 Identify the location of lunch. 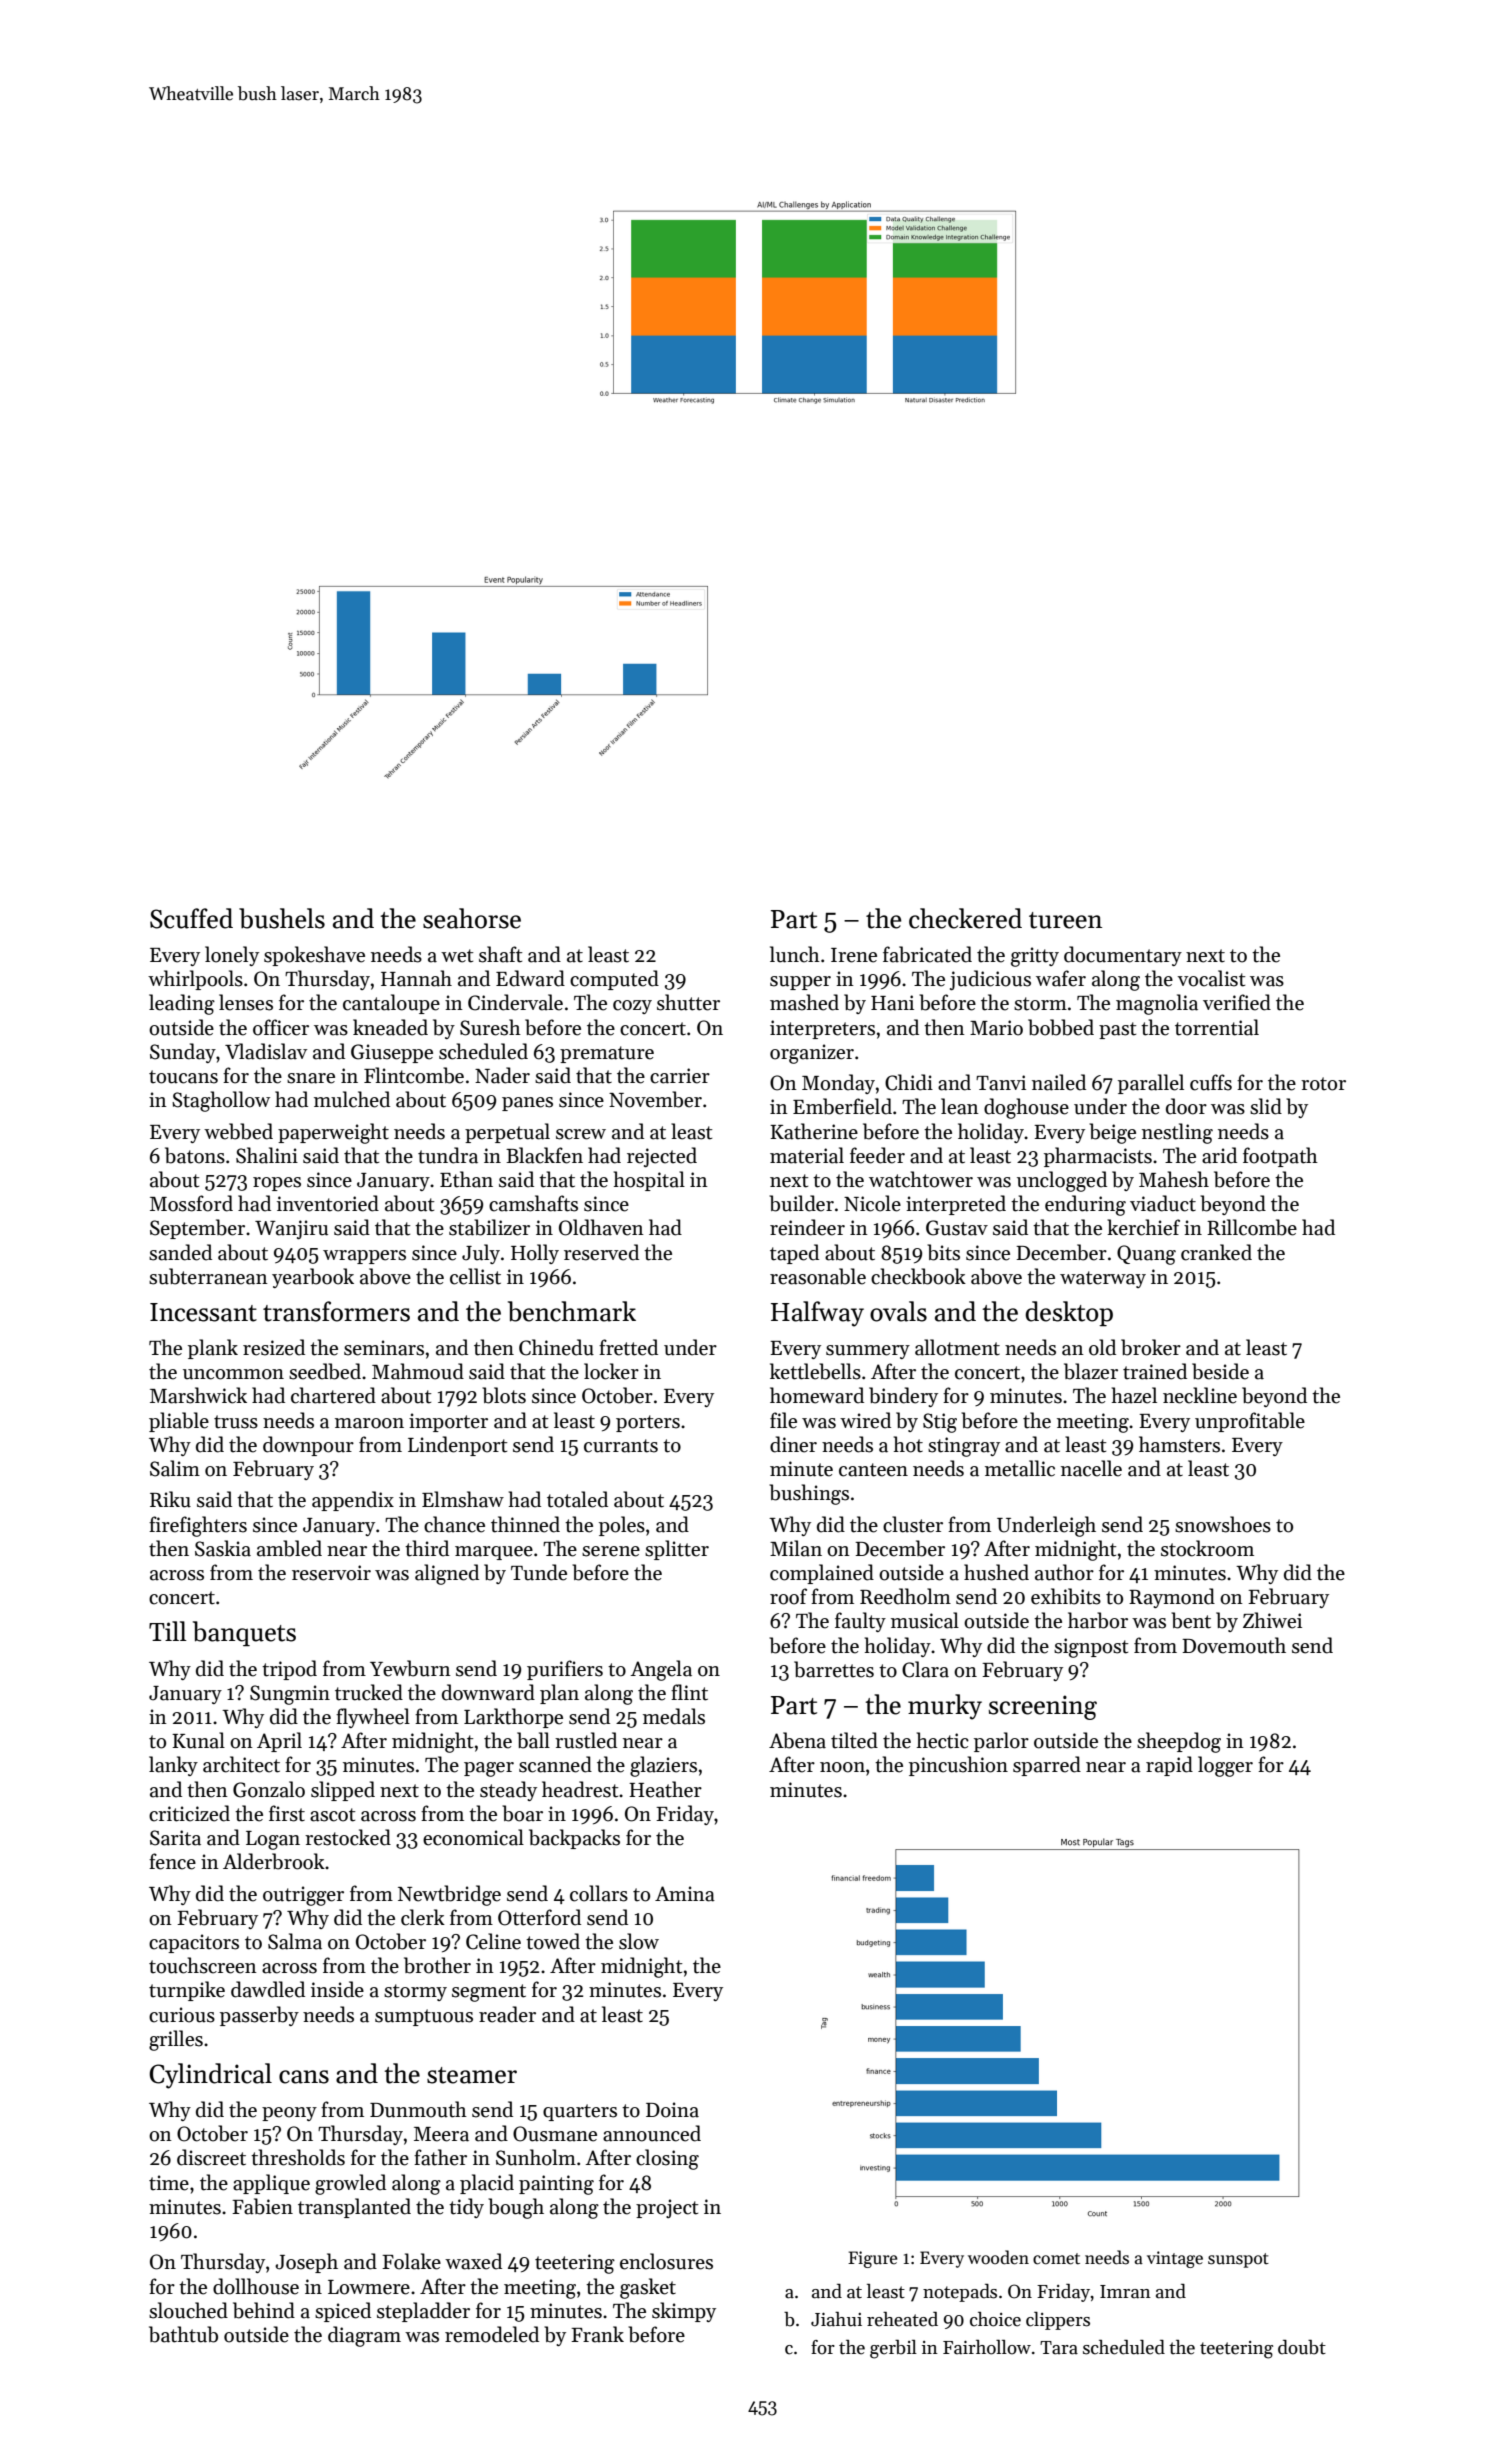
(795, 954).
